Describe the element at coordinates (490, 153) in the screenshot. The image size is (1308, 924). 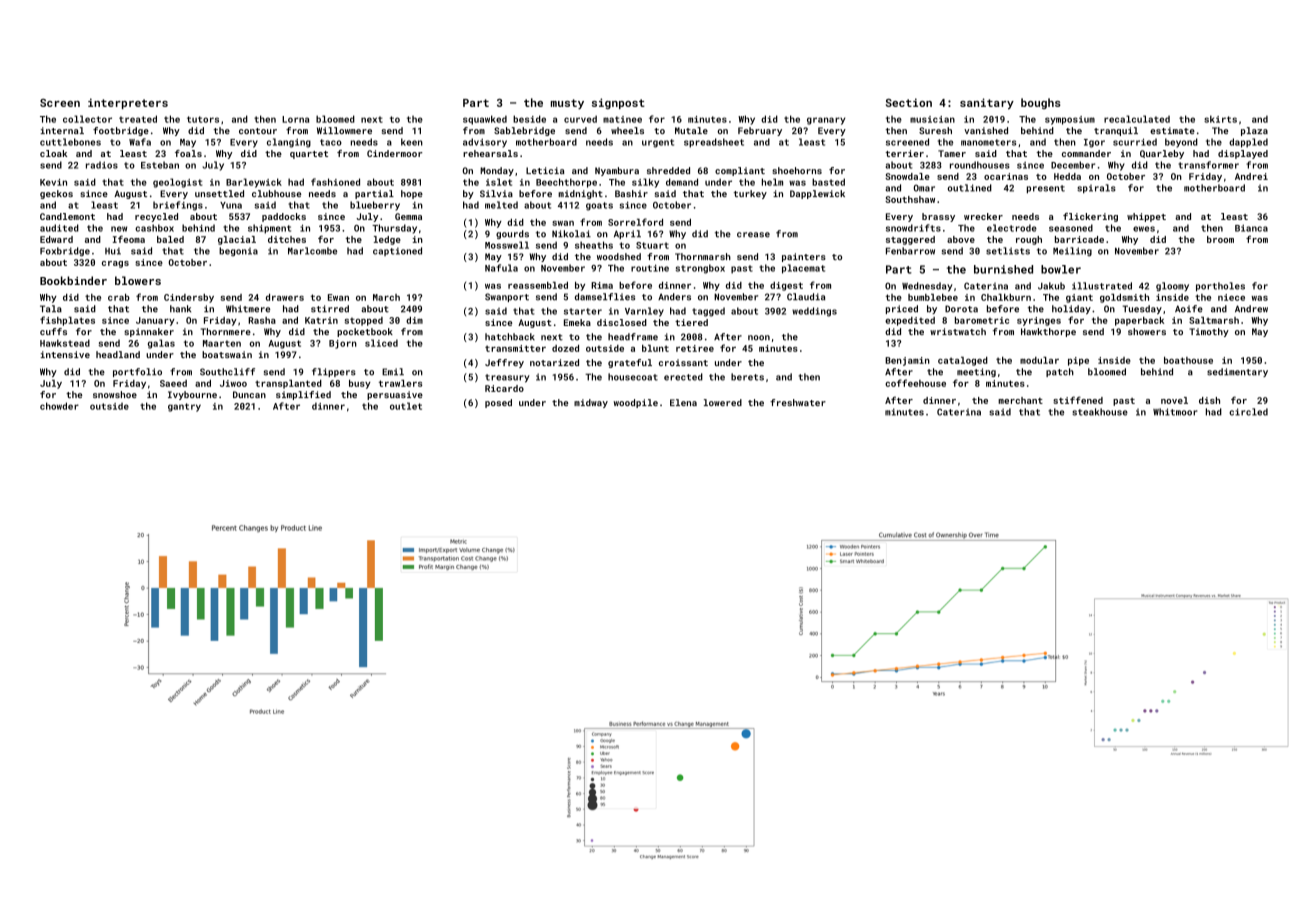
I see `rehearsals` at that location.
